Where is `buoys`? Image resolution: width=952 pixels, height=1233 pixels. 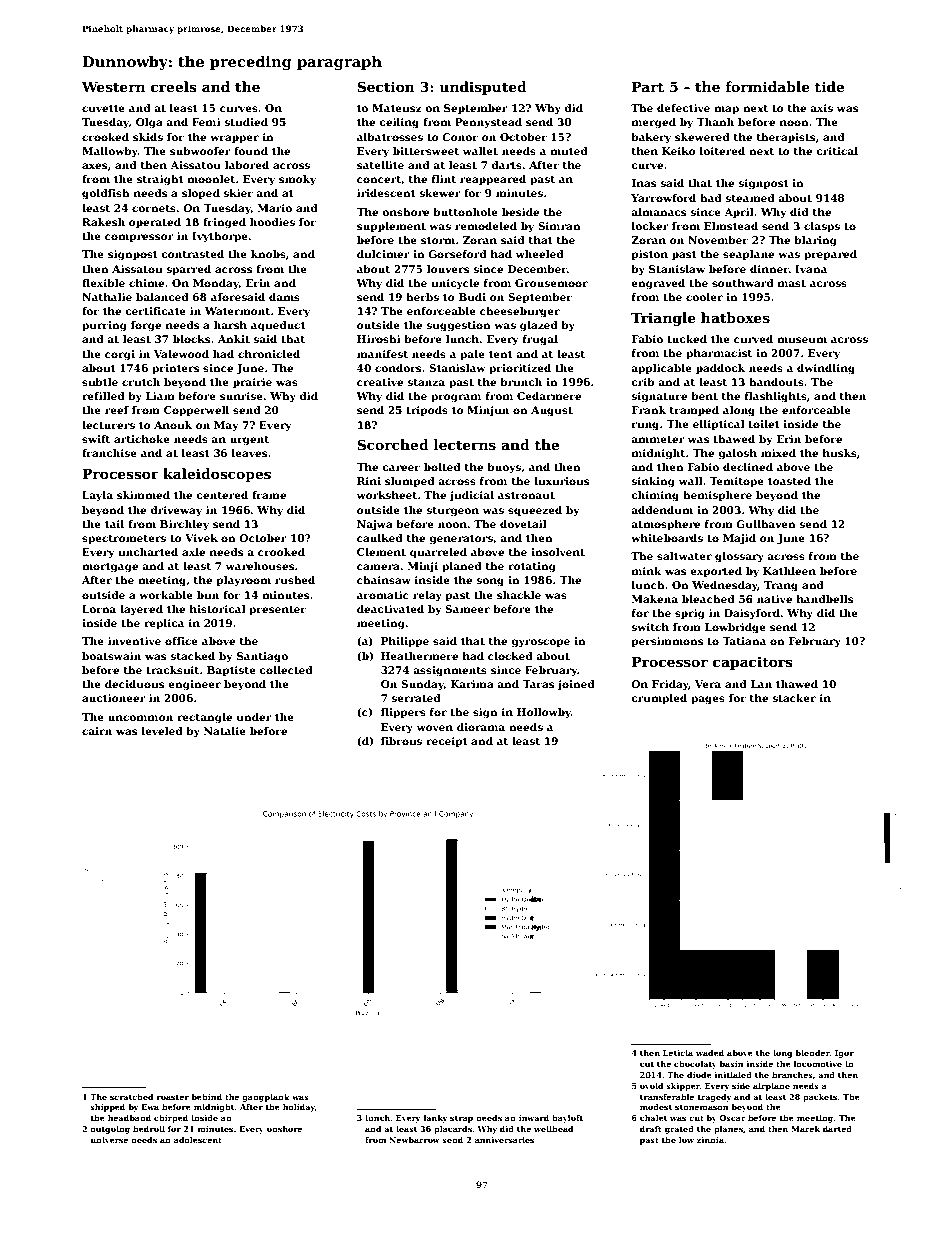 buoys is located at coordinates (504, 468).
